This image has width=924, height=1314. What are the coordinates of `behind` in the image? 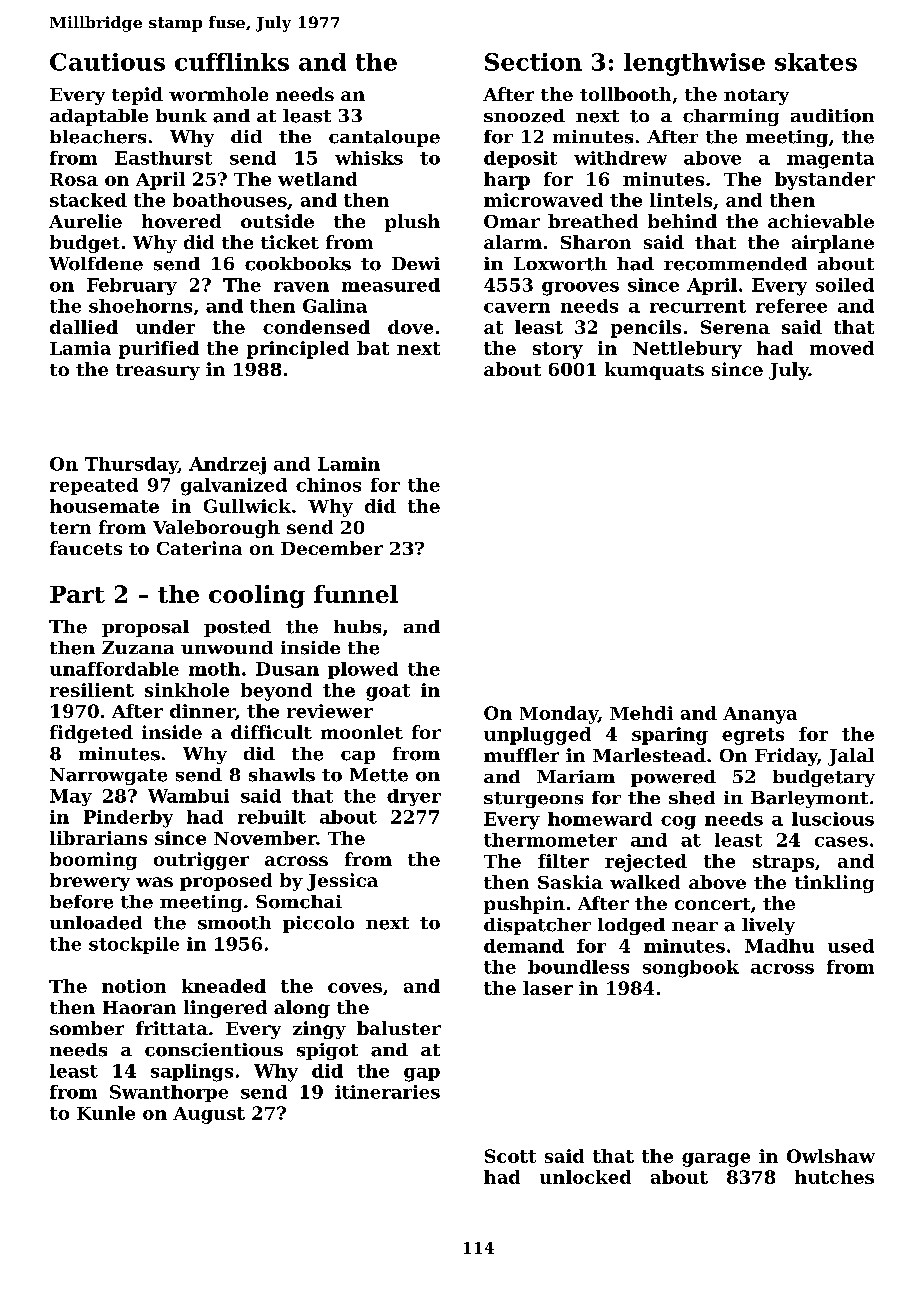 It's located at (682, 221).
